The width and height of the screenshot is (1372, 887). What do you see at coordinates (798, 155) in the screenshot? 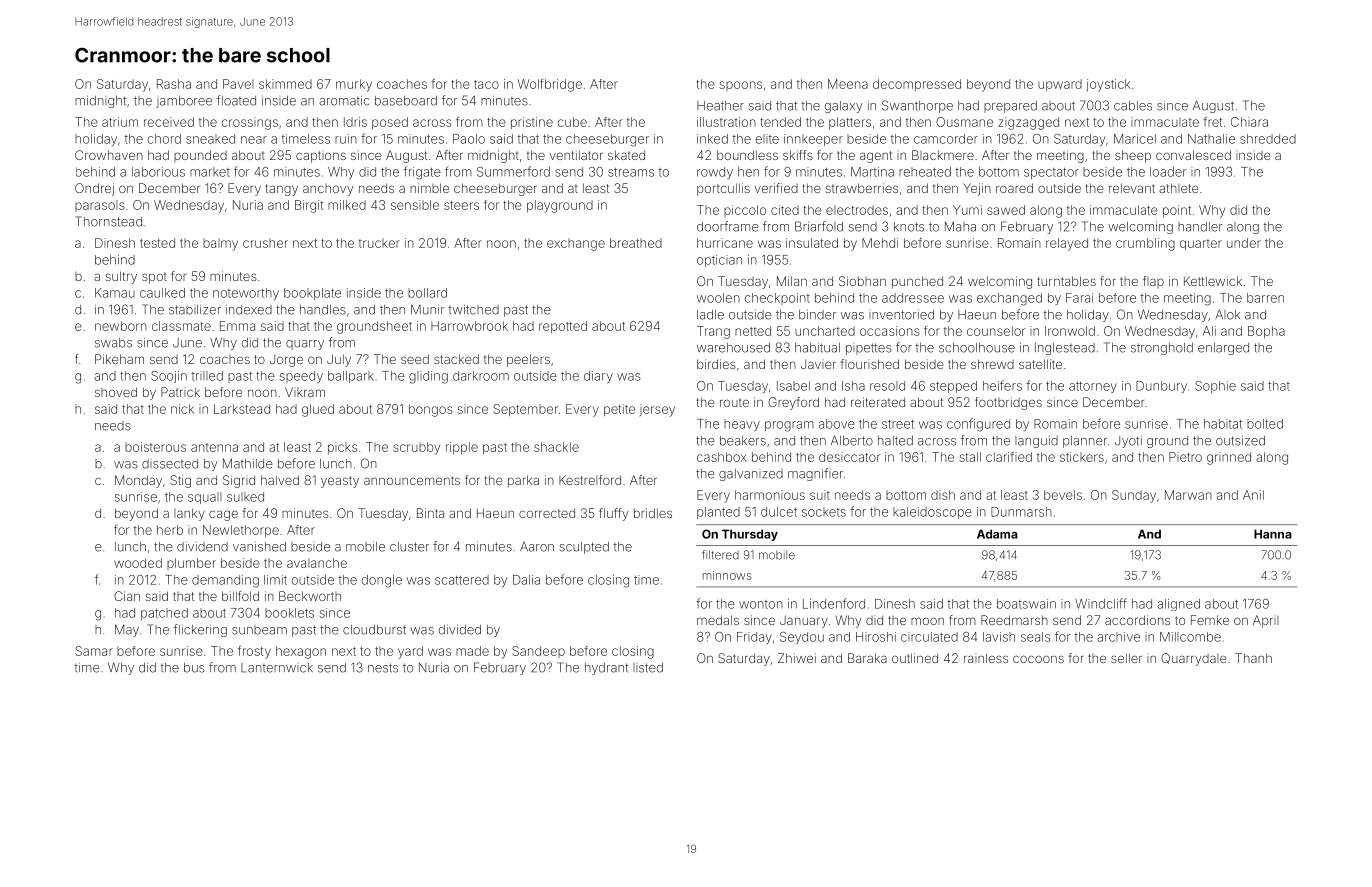
I see `skiffs` at bounding box center [798, 155].
